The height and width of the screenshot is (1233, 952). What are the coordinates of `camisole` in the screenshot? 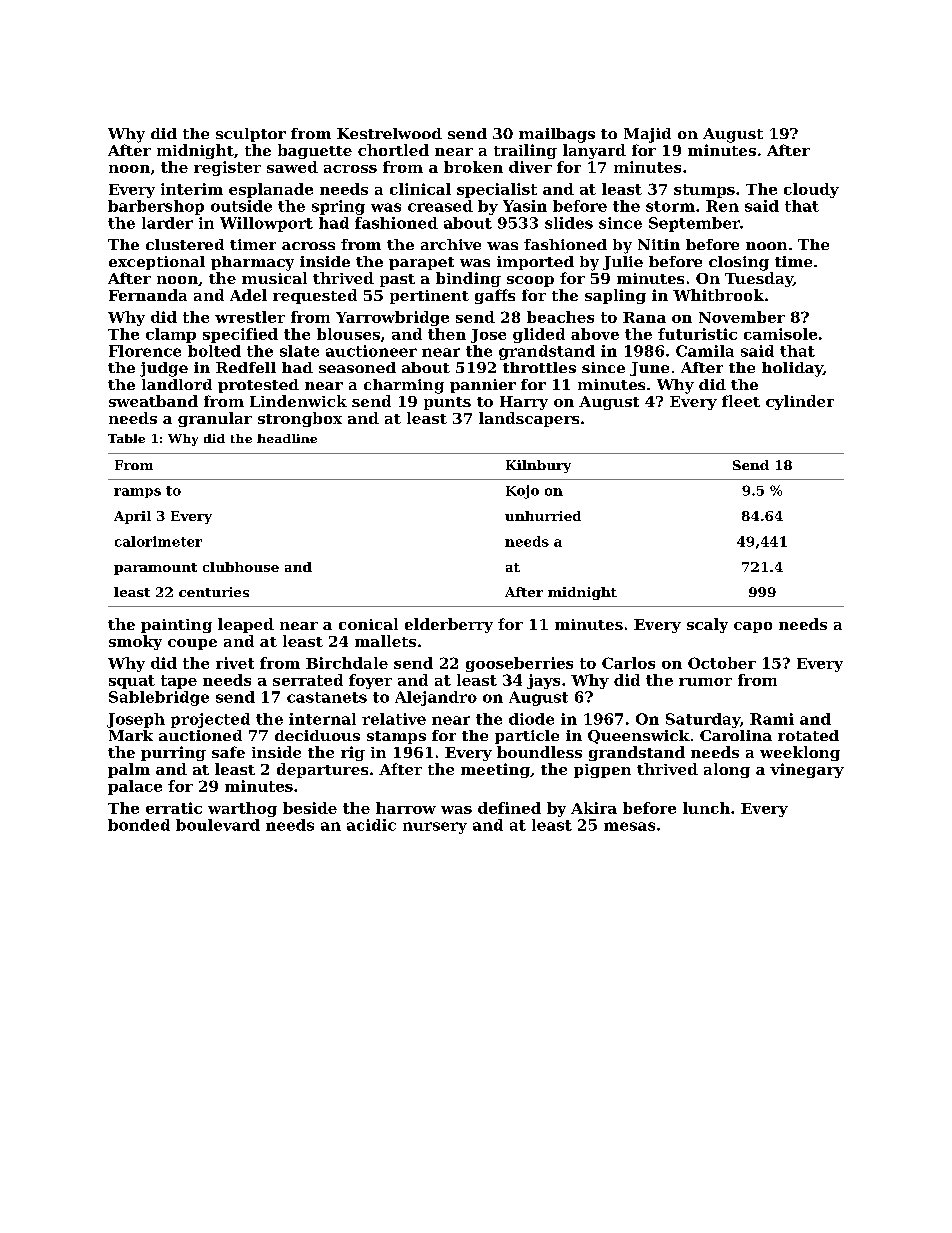 It's located at (780, 334).
